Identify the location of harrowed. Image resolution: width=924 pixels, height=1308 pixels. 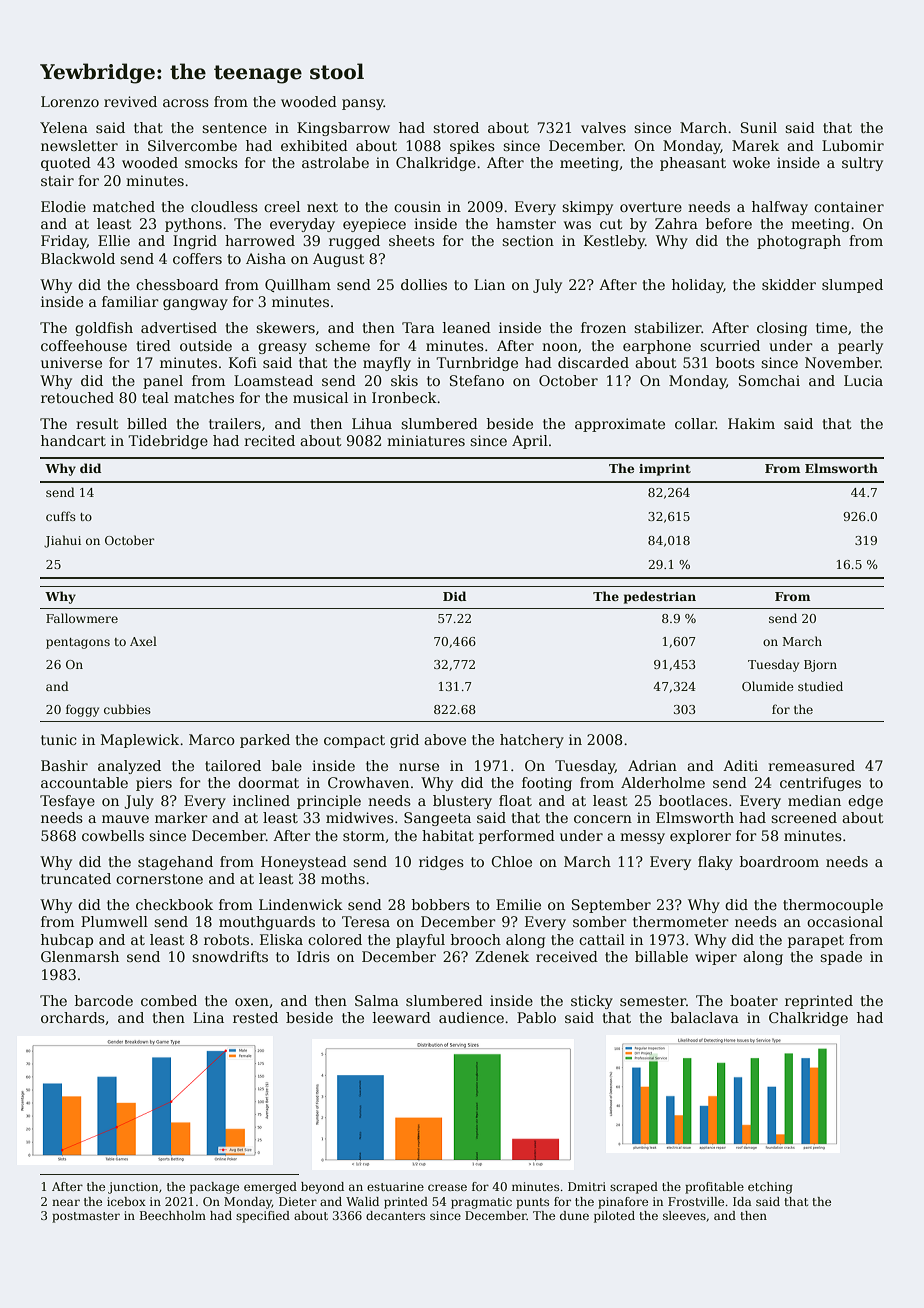
(260, 240).
